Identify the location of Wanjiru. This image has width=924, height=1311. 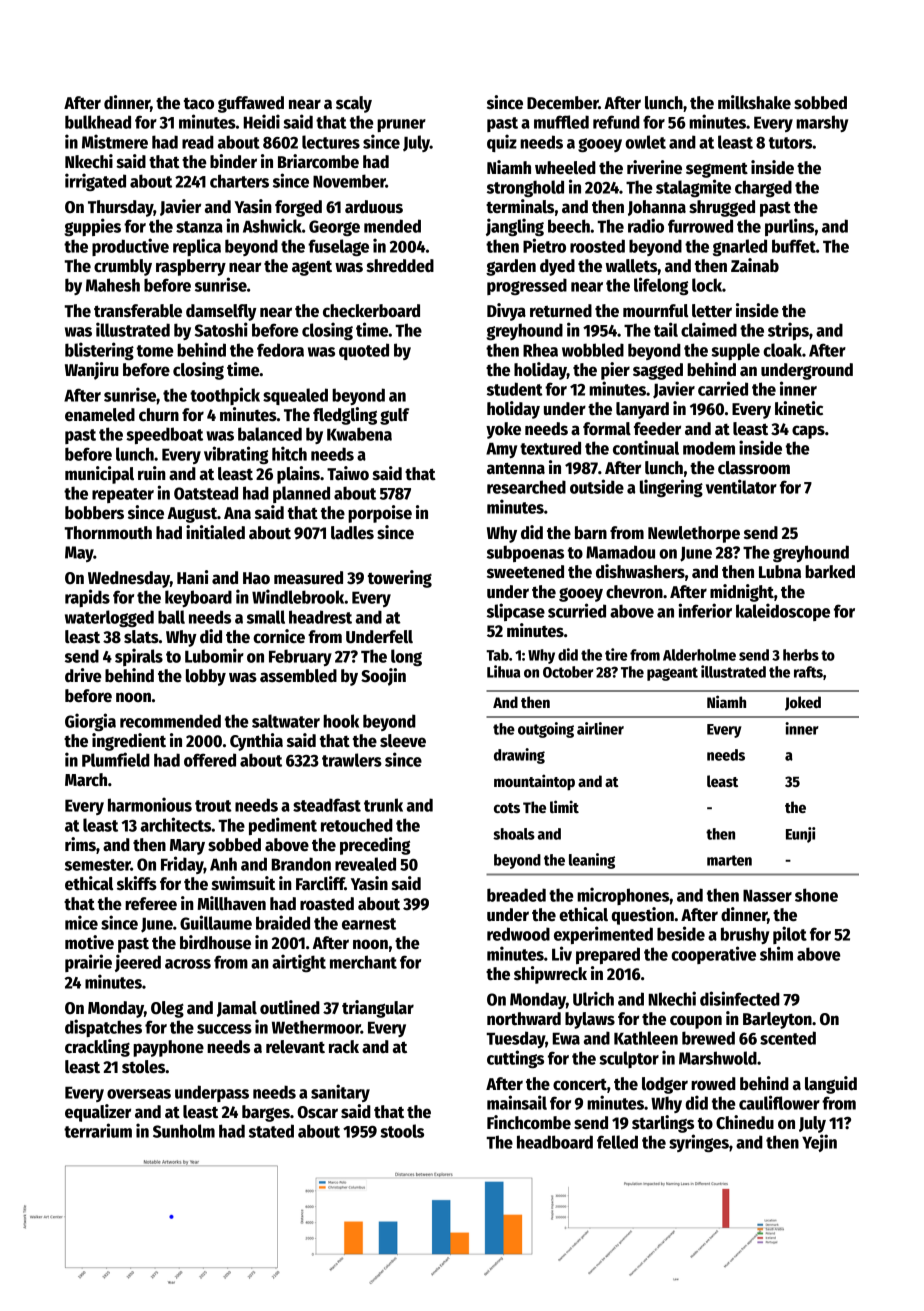
(92, 371).
